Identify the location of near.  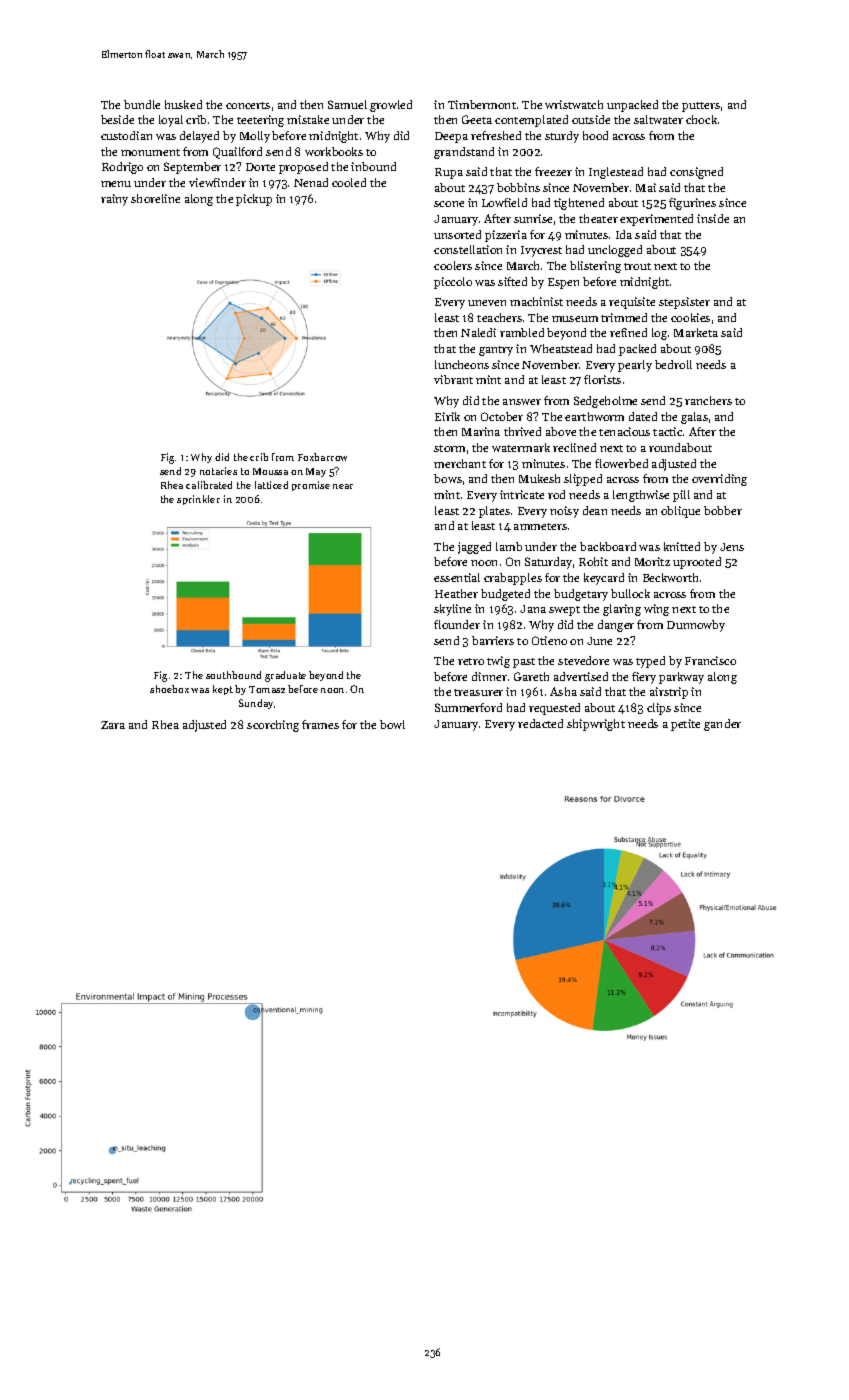
(343, 486).
